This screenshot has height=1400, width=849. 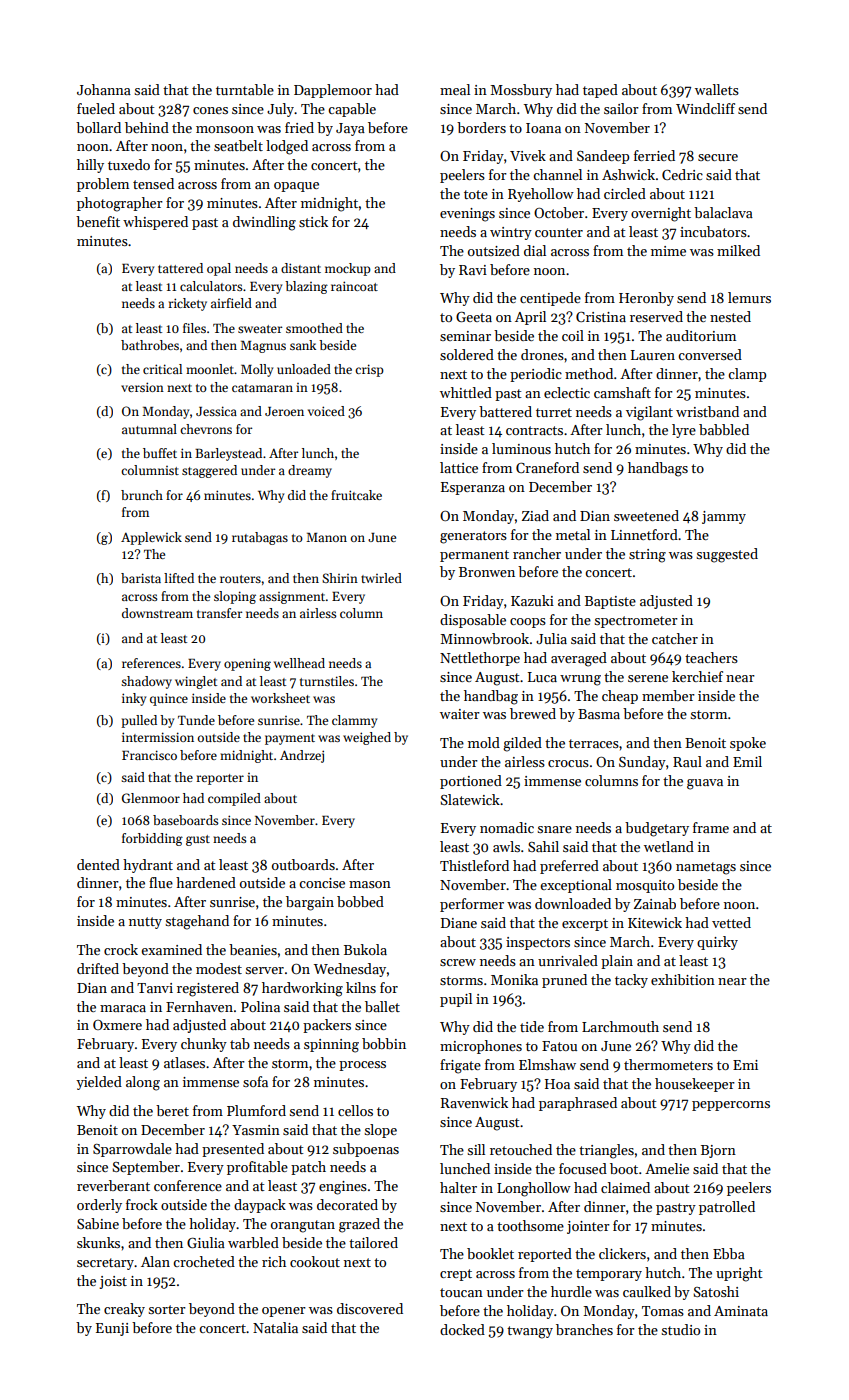 What do you see at coordinates (333, 91) in the screenshot?
I see `Dapplemoor` at bounding box center [333, 91].
